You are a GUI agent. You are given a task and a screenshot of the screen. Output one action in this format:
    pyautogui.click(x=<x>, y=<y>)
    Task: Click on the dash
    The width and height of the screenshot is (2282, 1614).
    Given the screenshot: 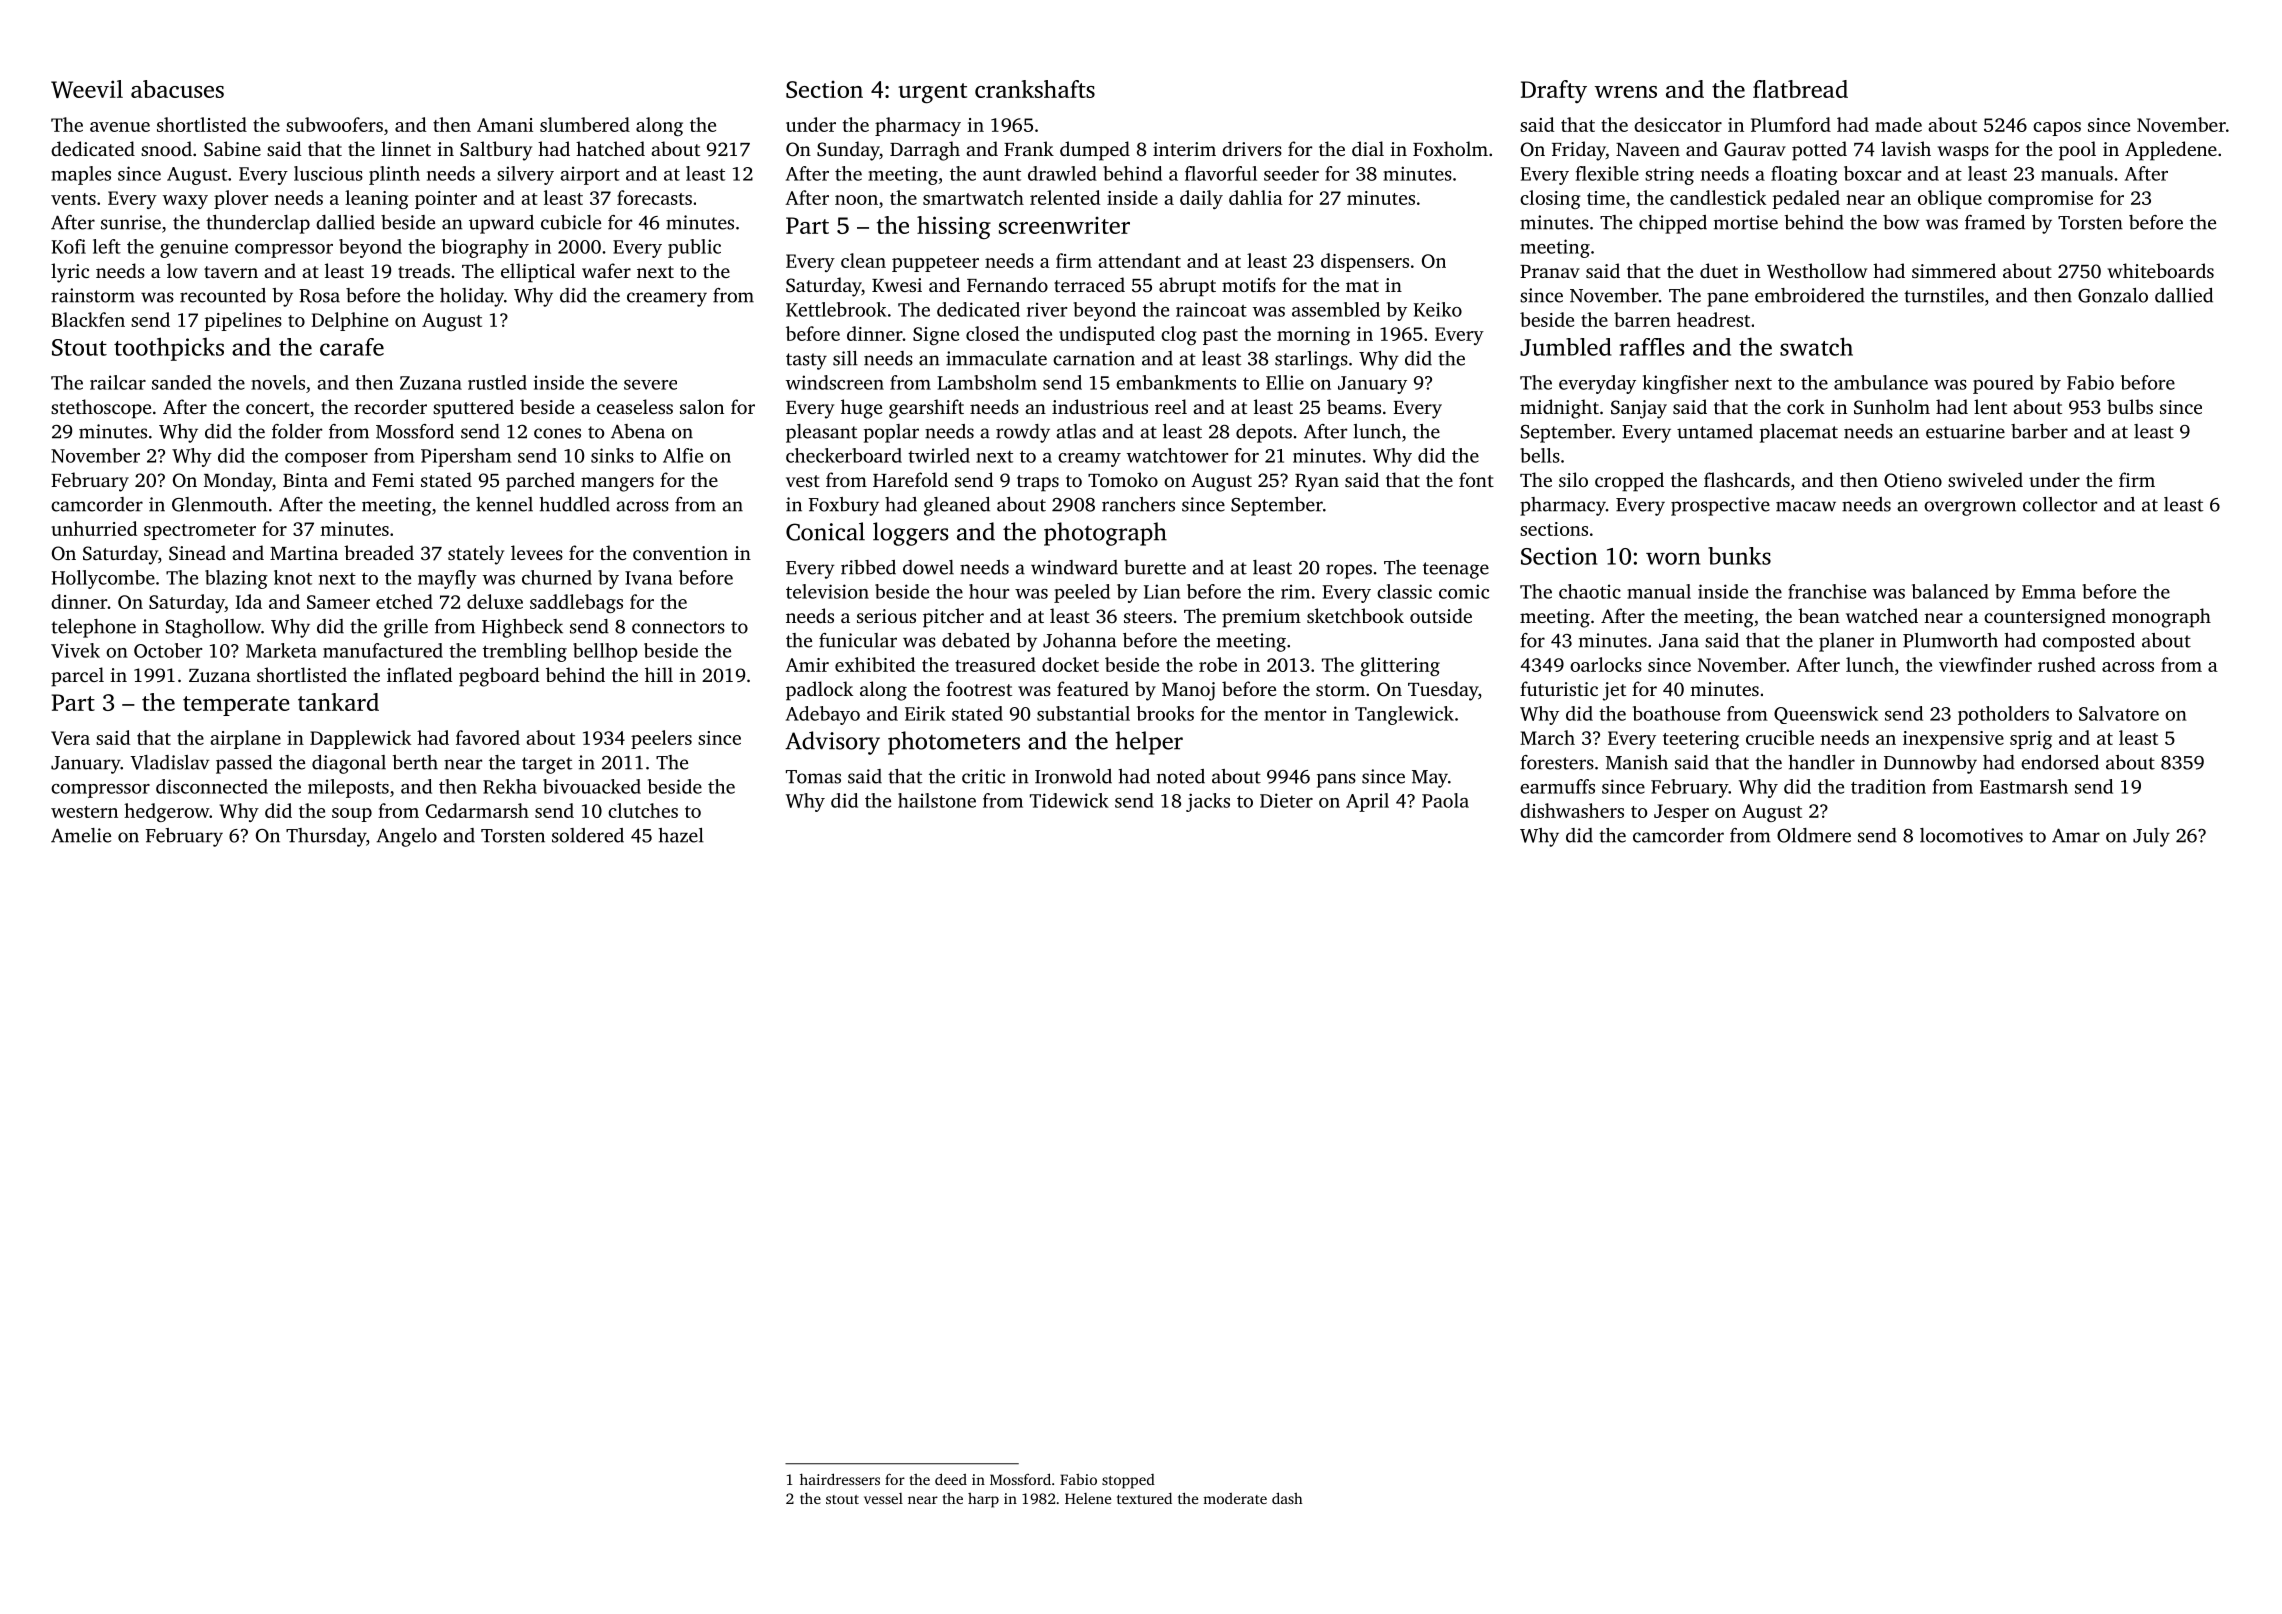 What is the action you would take?
    pyautogui.click(x=1287, y=1498)
